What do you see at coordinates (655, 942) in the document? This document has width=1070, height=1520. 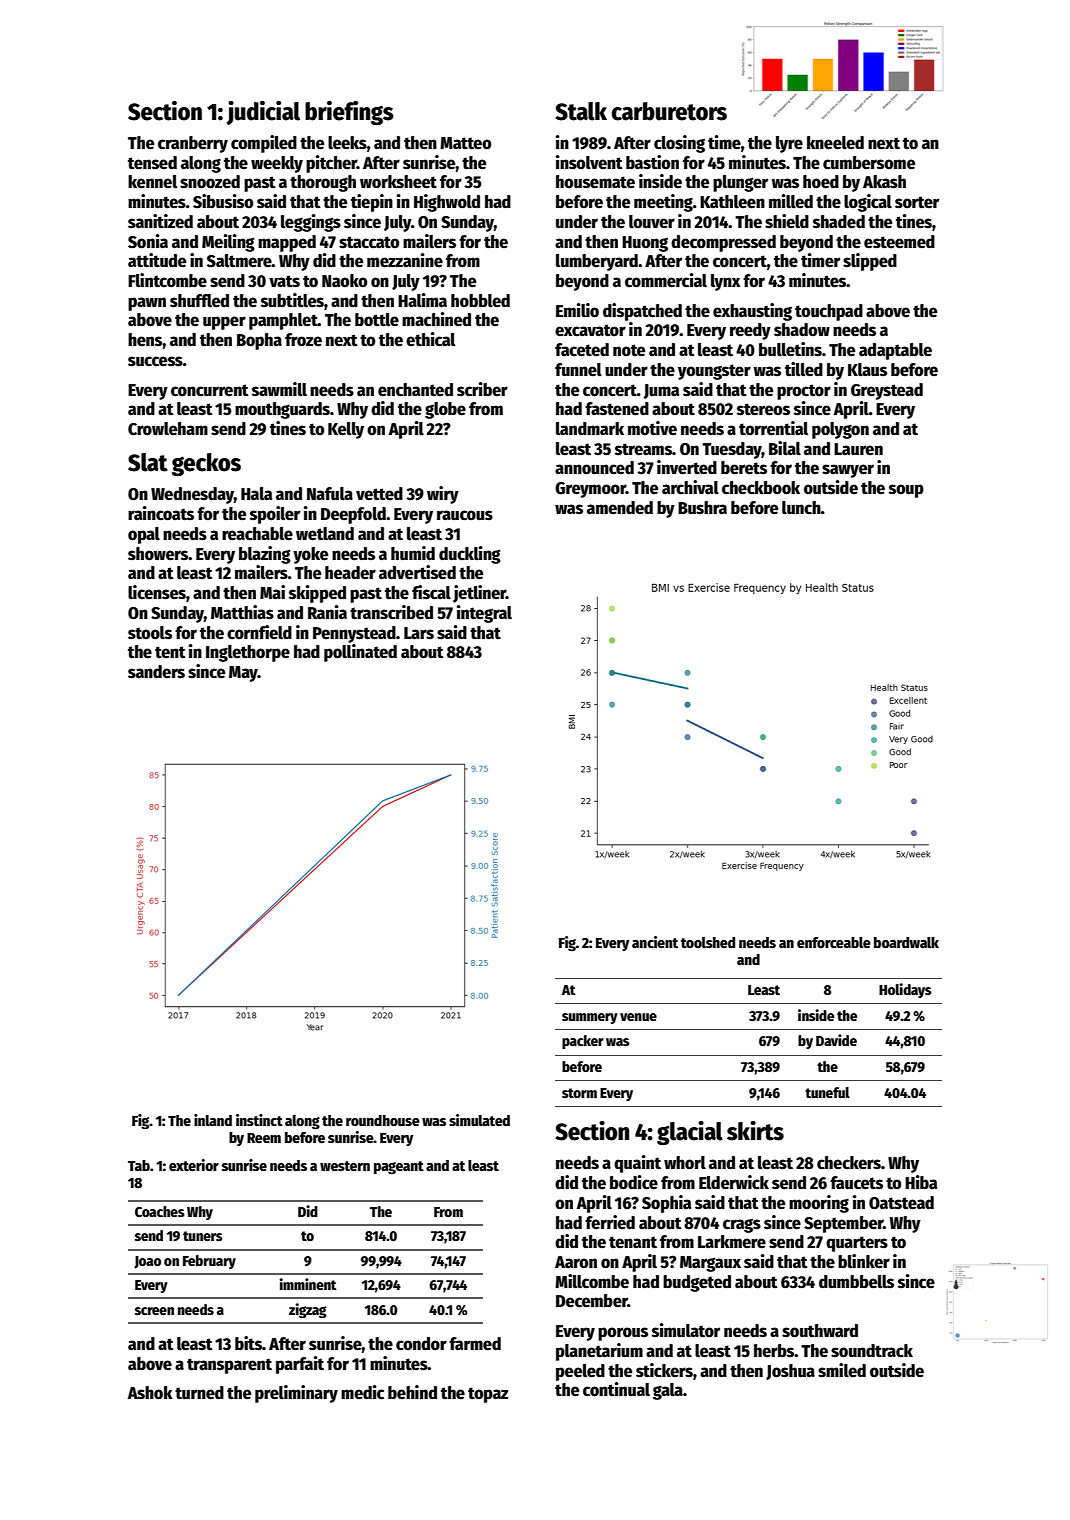 I see `ancient` at bounding box center [655, 942].
